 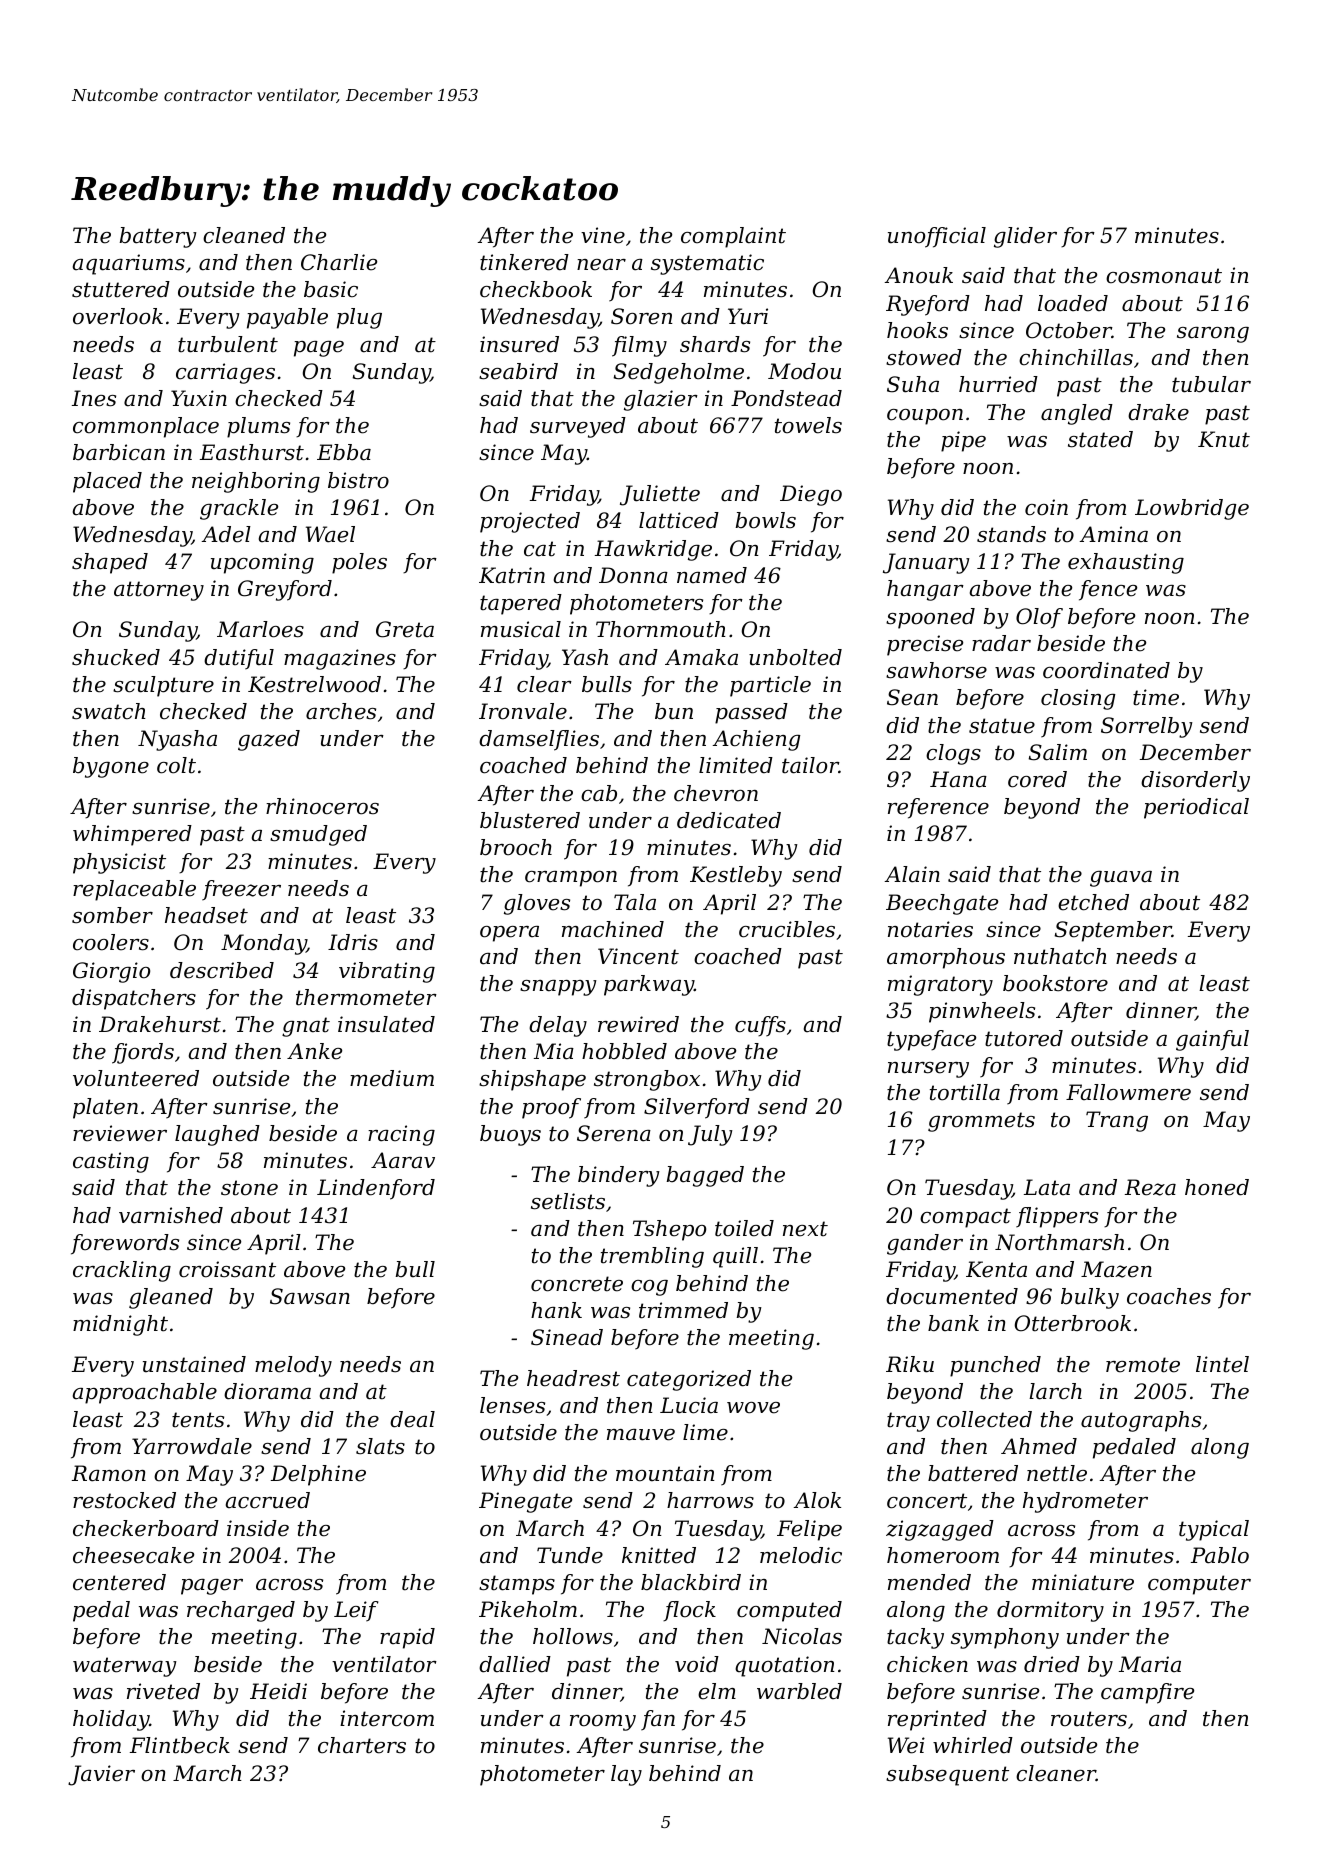 What do you see at coordinates (509, 934) in the image?
I see `opera` at bounding box center [509, 934].
